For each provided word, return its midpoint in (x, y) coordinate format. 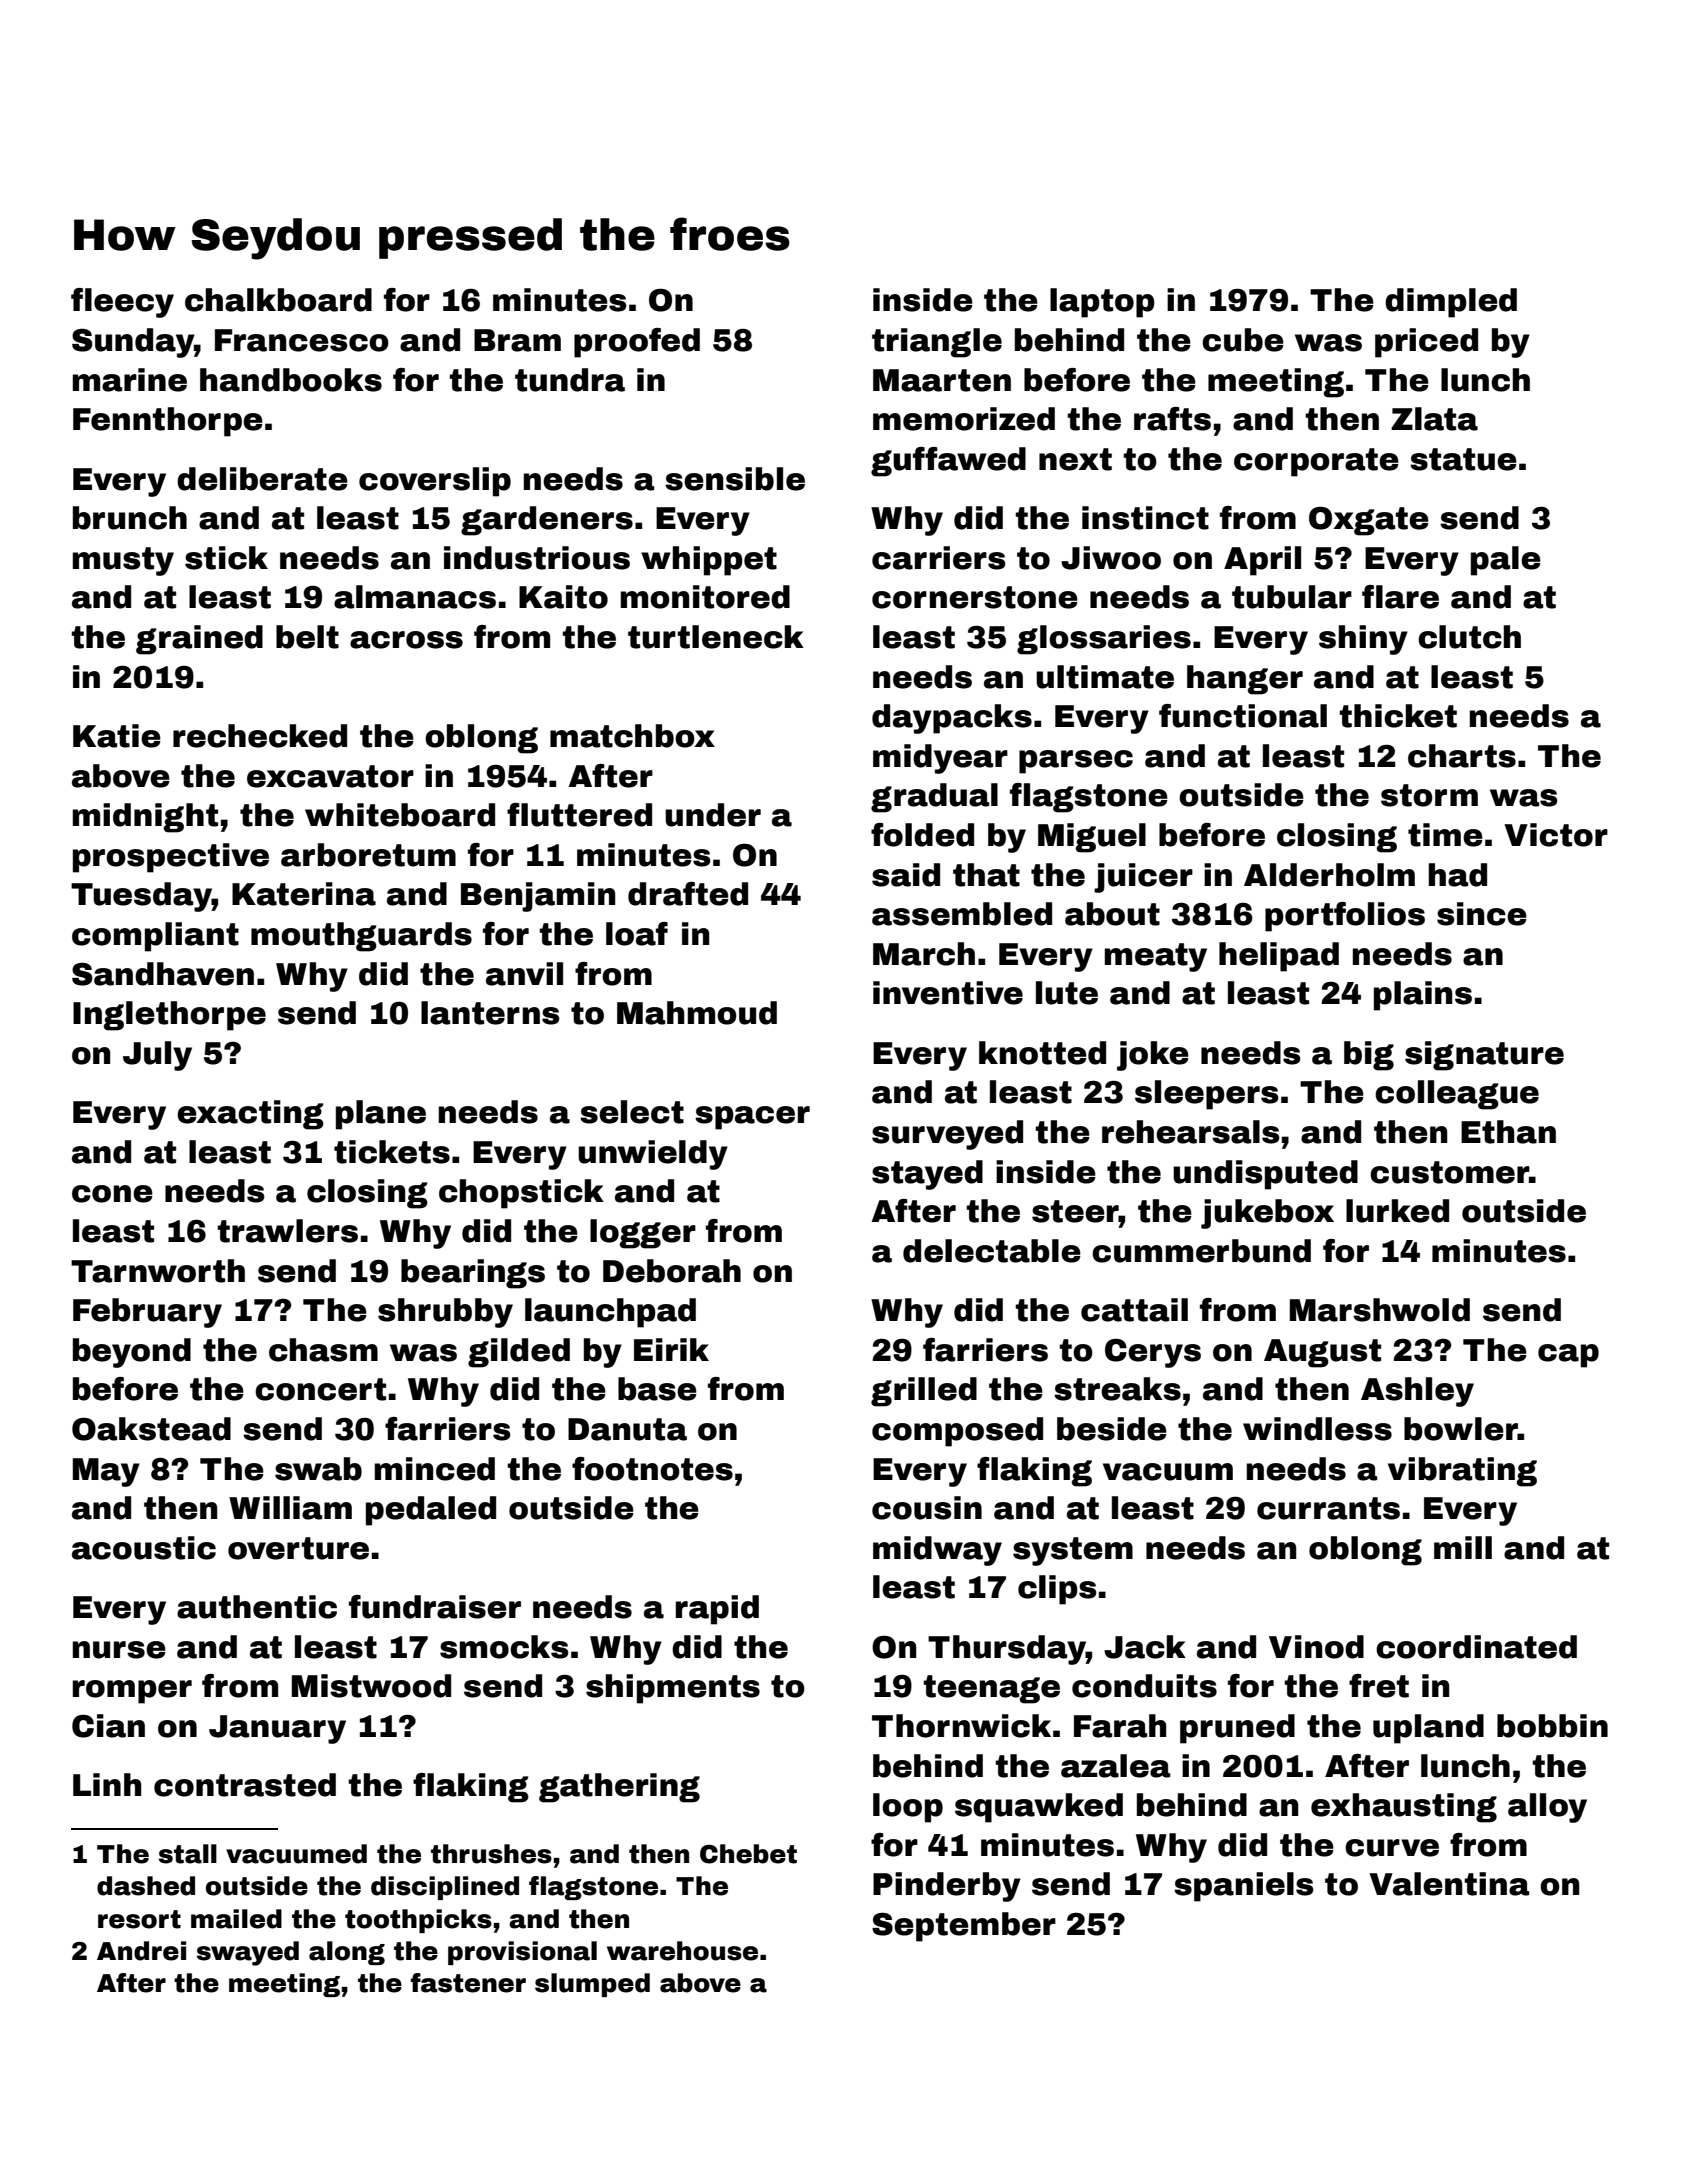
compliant (155, 937)
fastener (468, 1983)
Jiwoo (1111, 558)
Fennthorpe (168, 422)
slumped (592, 1985)
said (906, 875)
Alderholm (1329, 875)
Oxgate (1369, 521)
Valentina (1449, 1884)
